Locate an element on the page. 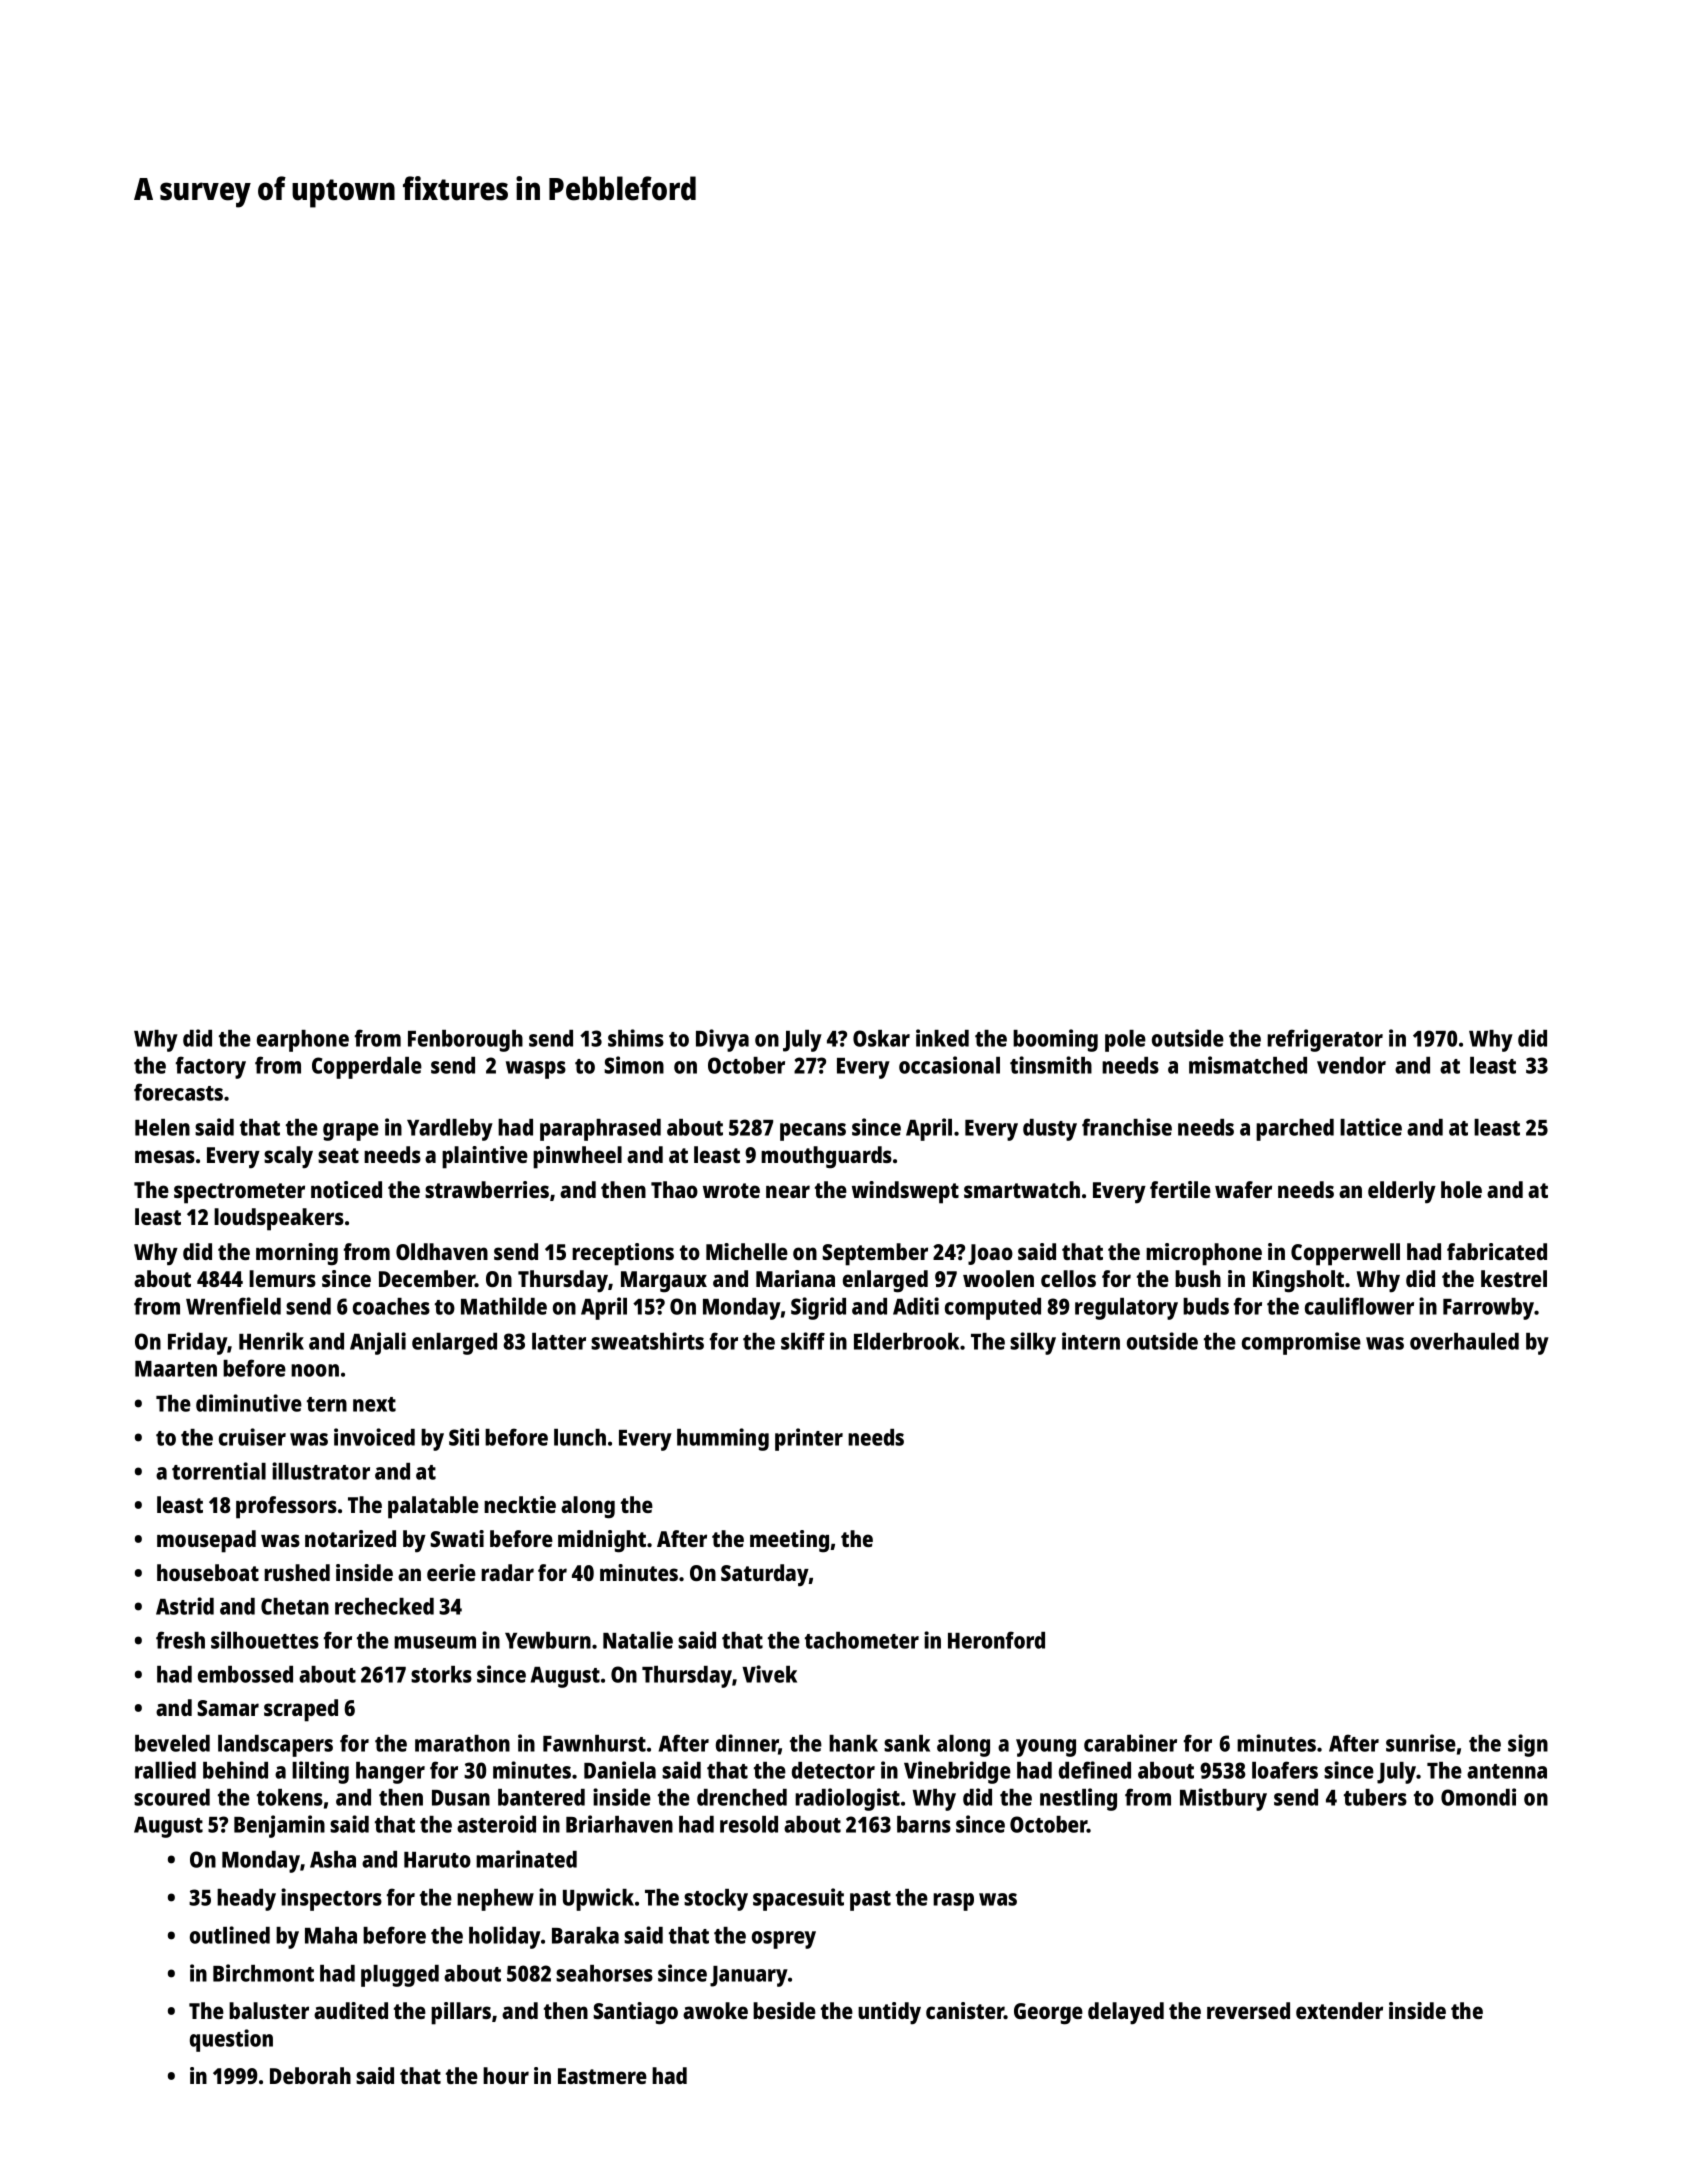 This document has width=1683, height=2178. fertile is located at coordinates (1180, 1189).
